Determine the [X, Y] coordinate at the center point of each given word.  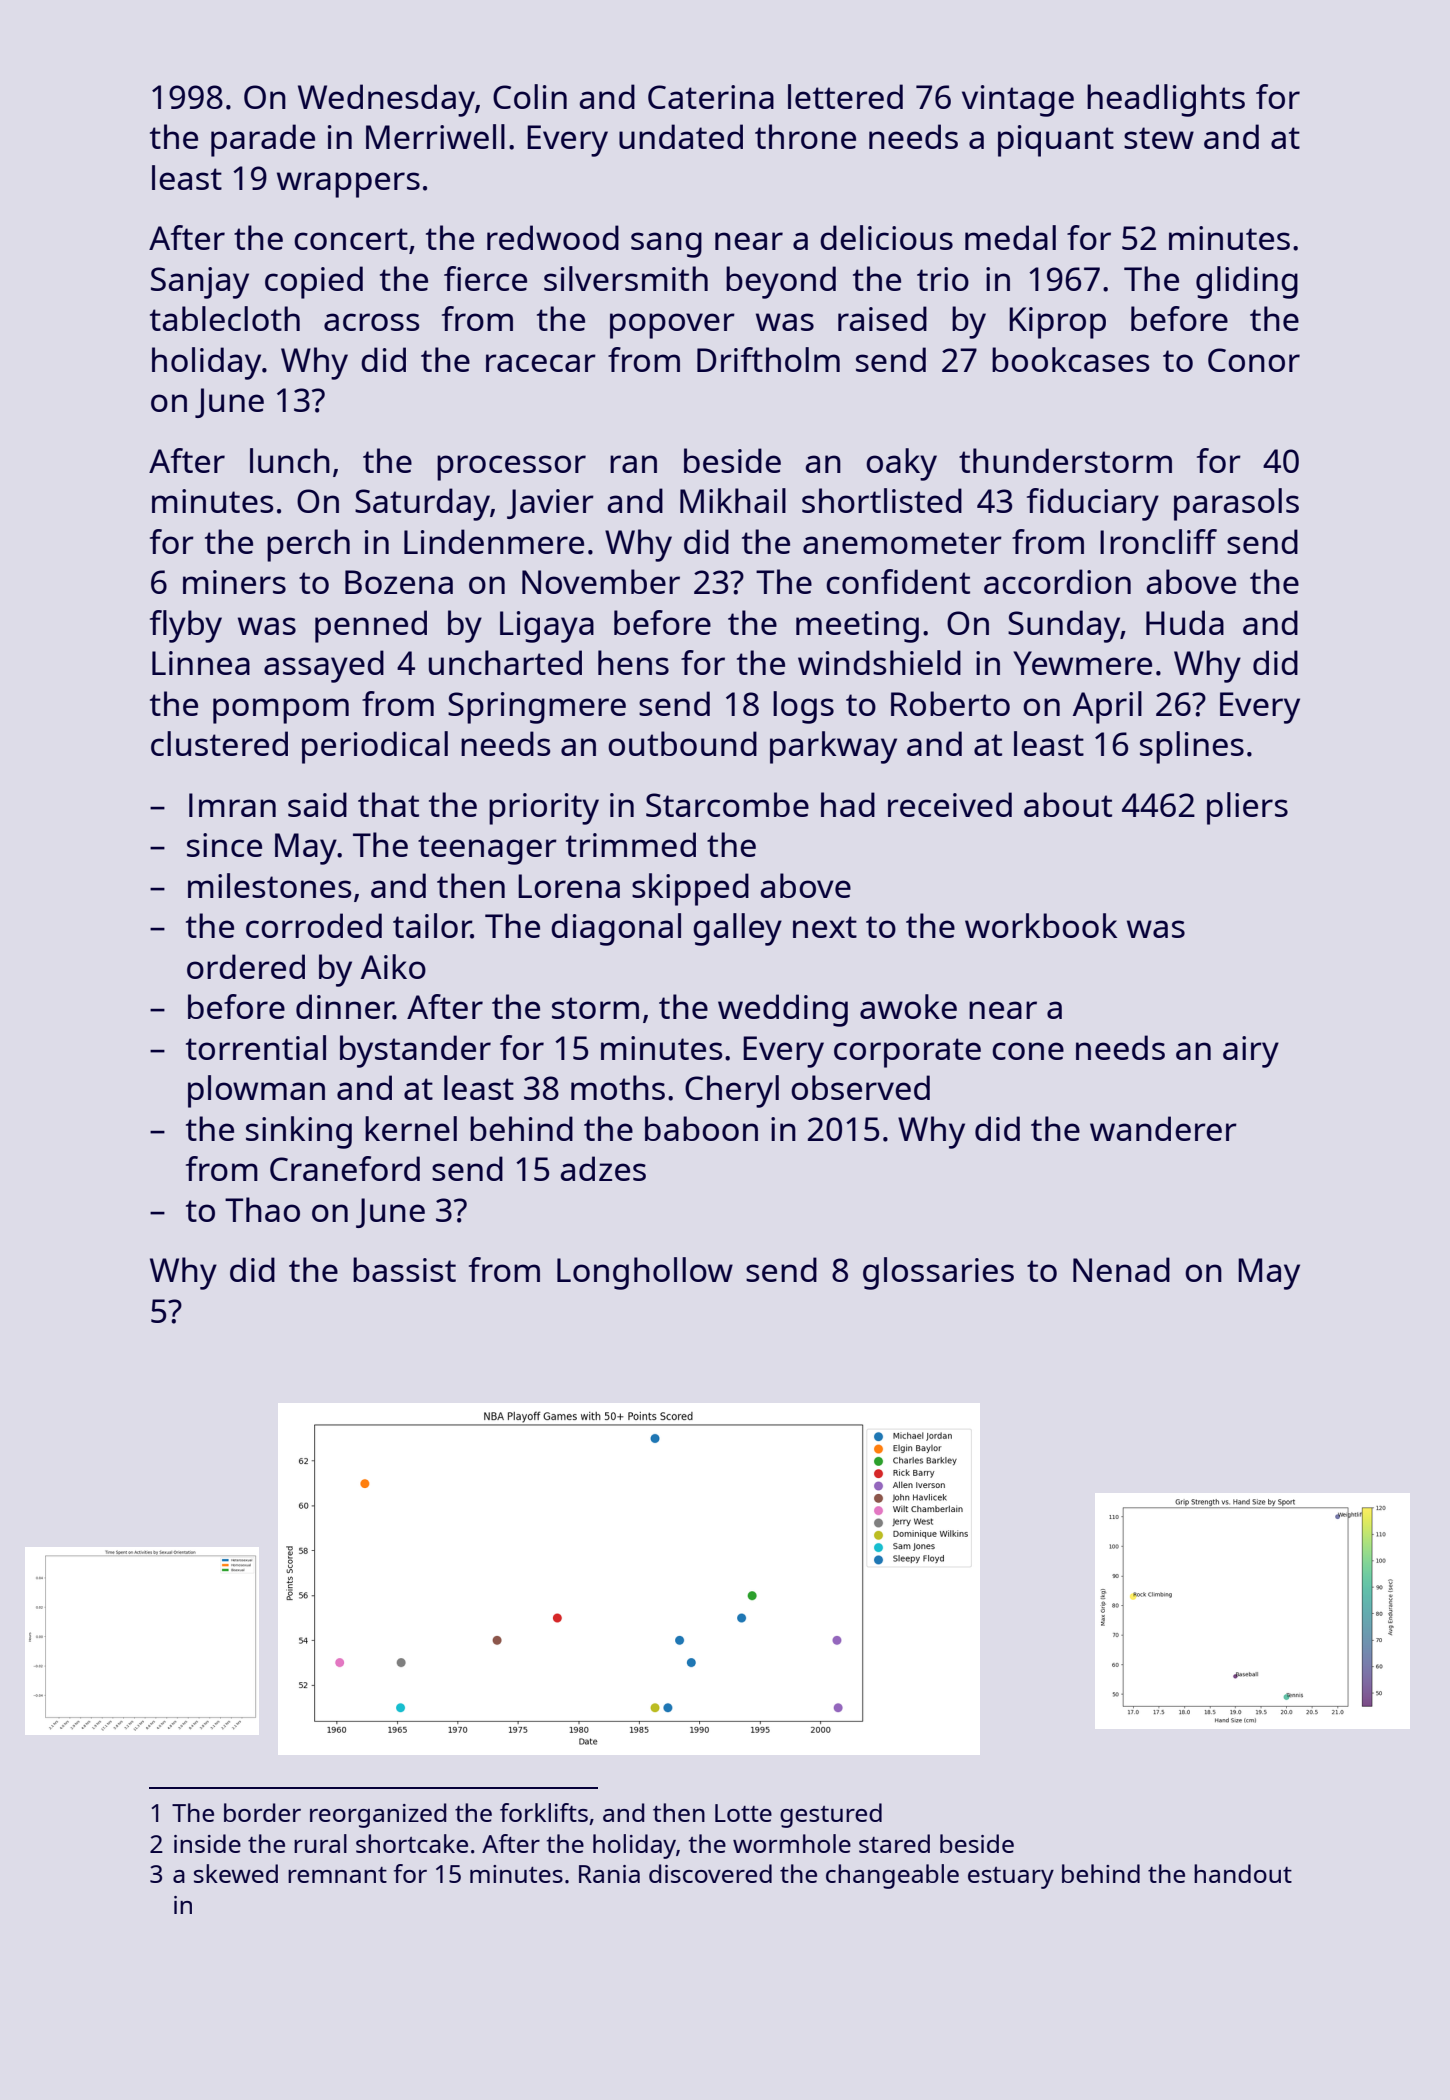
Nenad [1121, 1269]
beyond [781, 282]
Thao [262, 1209]
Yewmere [1082, 663]
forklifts [544, 1812]
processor [511, 468]
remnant [337, 1875]
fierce [485, 278]
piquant [1056, 141]
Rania [609, 1874]
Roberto [950, 703]
